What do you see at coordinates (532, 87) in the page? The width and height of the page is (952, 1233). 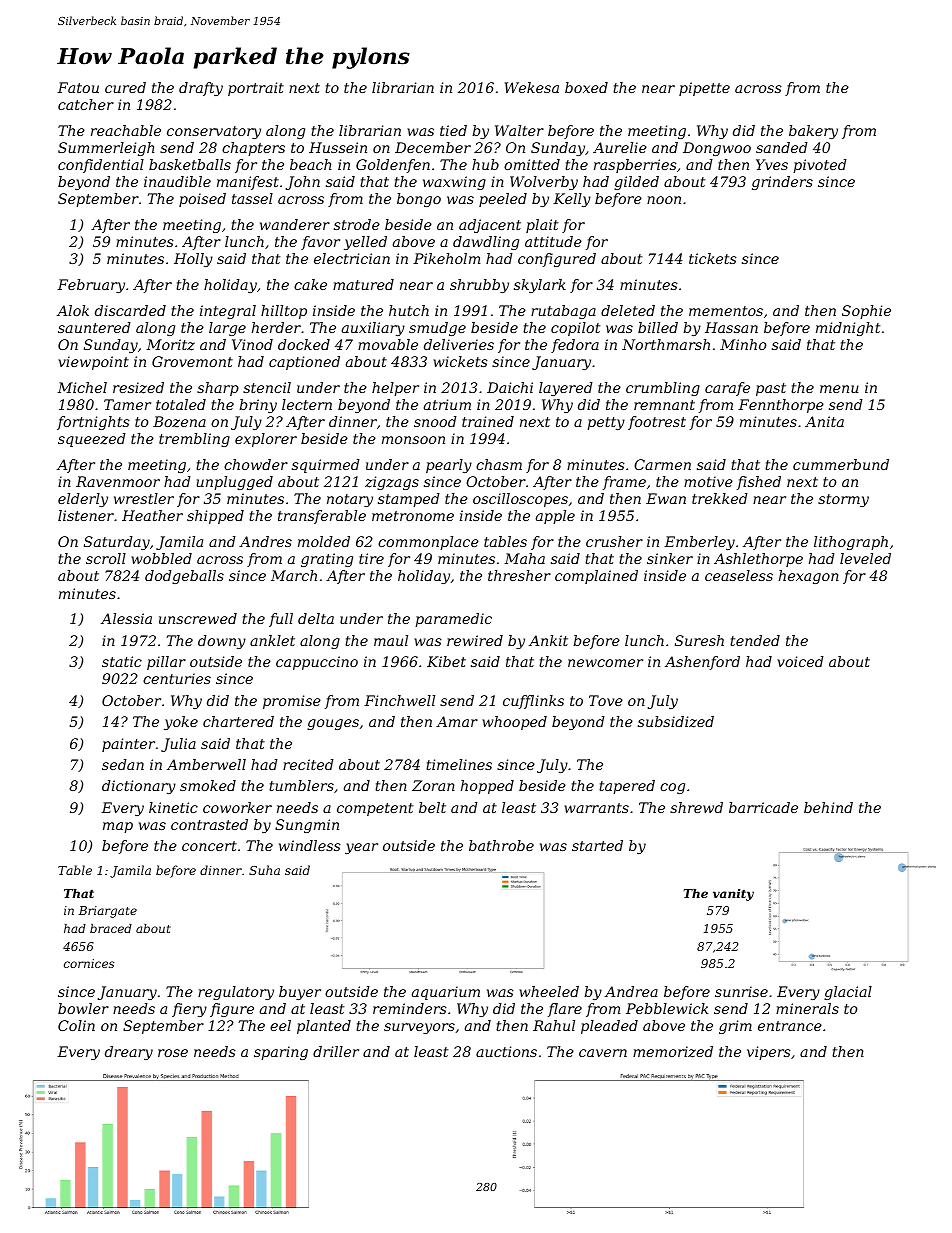 I see `Wekesa` at bounding box center [532, 87].
